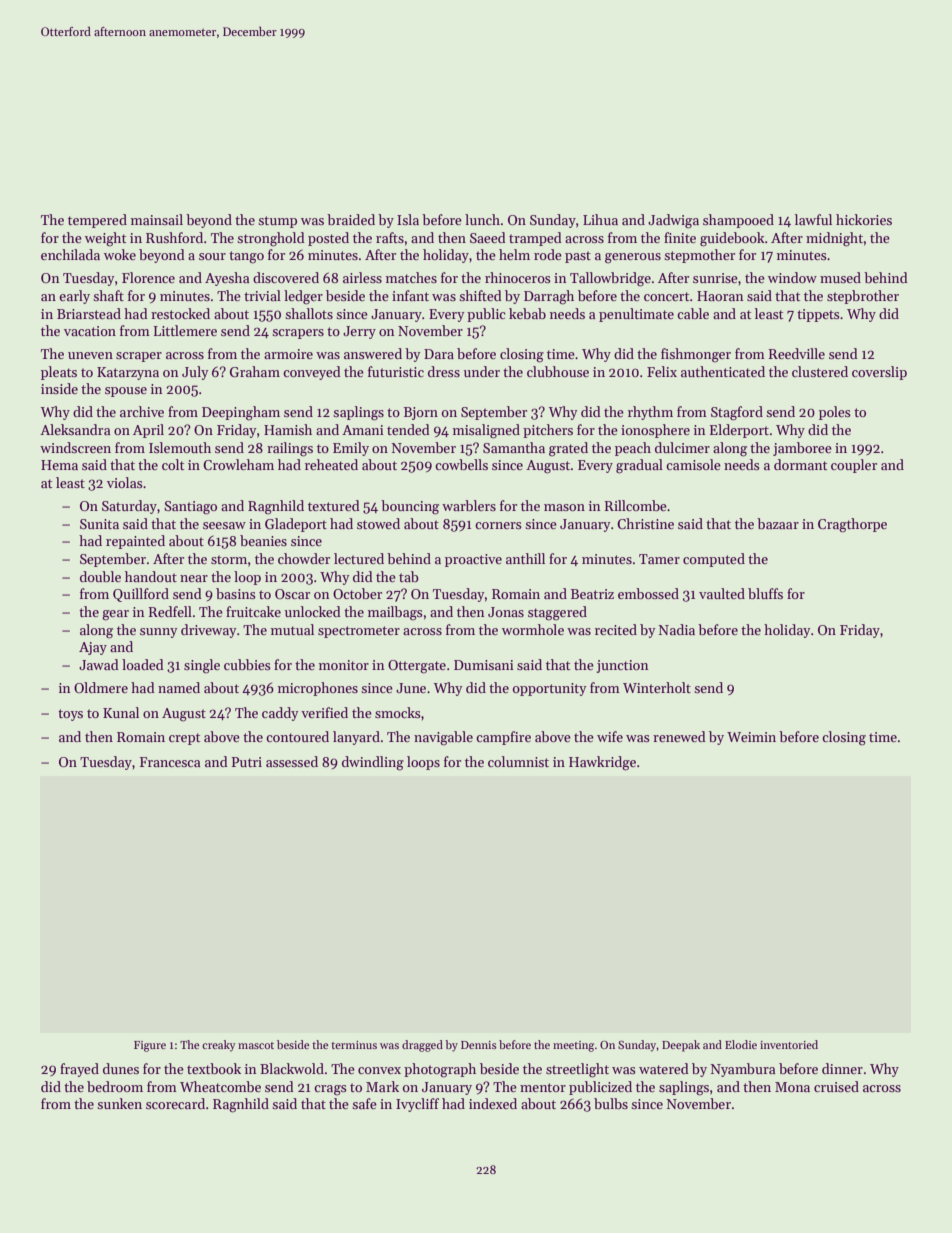 The width and height of the document is (952, 1233). What do you see at coordinates (600, 219) in the document?
I see `Lihua` at bounding box center [600, 219].
